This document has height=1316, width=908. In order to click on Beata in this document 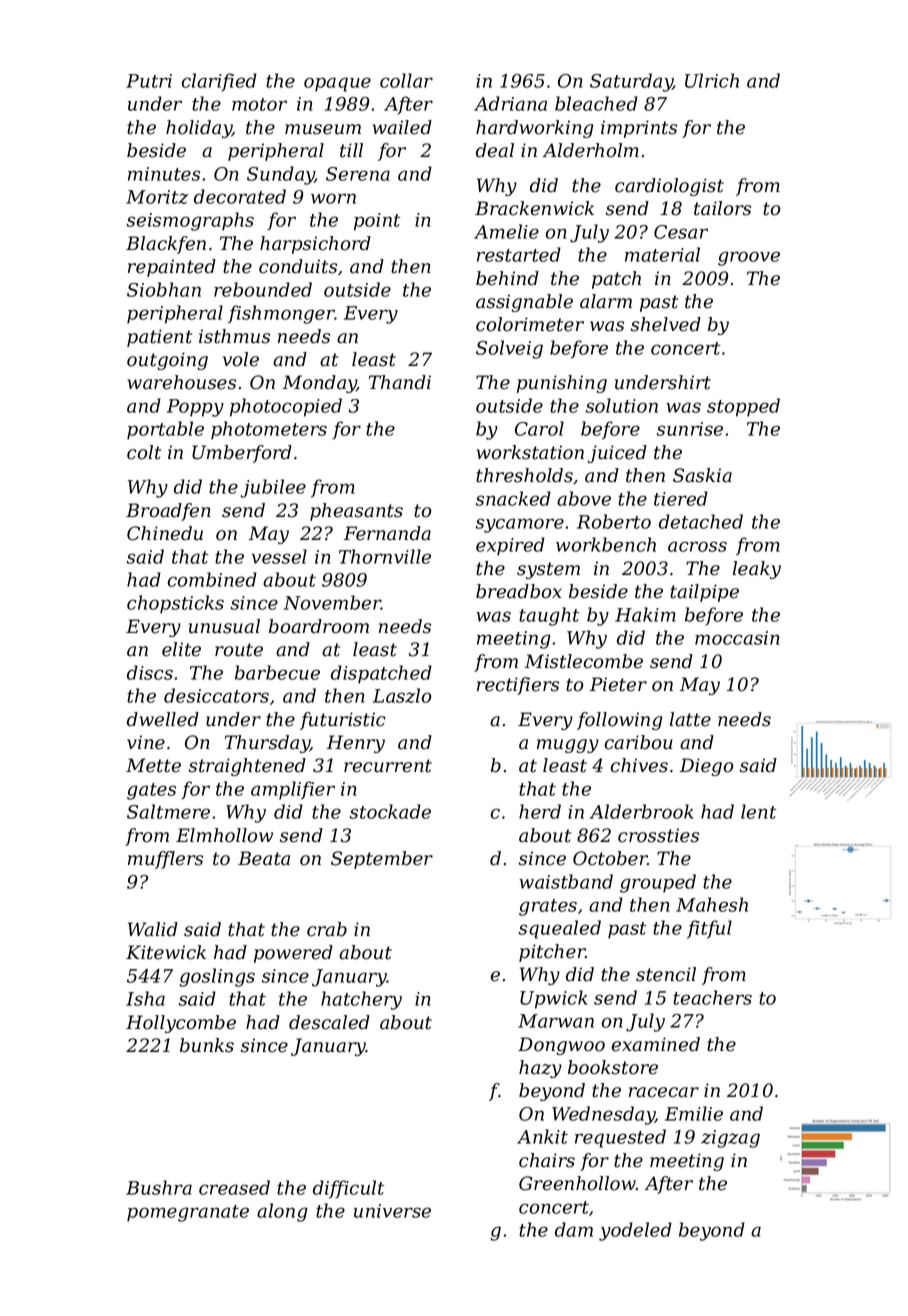, I will do `click(264, 858)`.
